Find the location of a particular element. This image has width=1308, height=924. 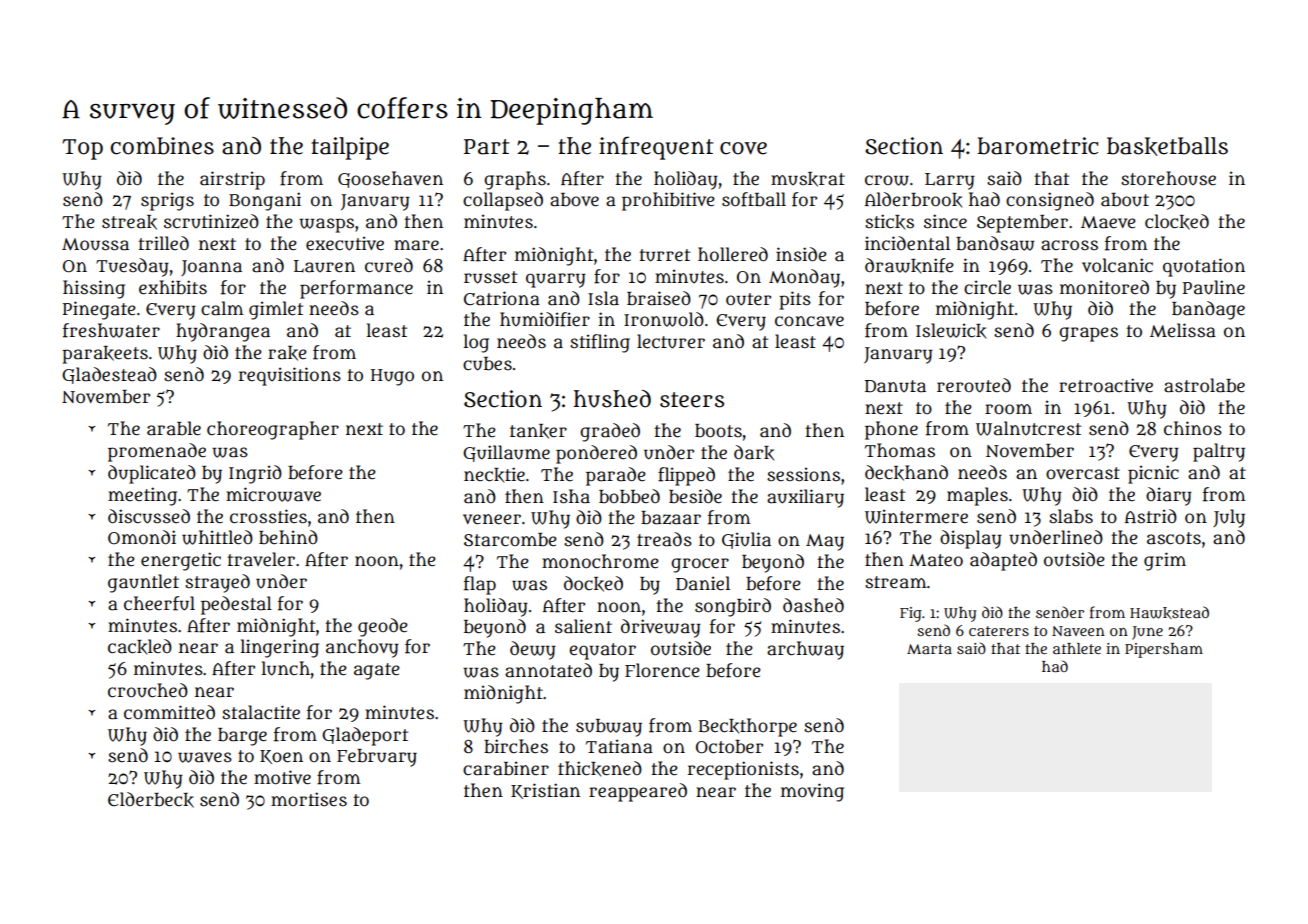

waves is located at coordinates (205, 757).
